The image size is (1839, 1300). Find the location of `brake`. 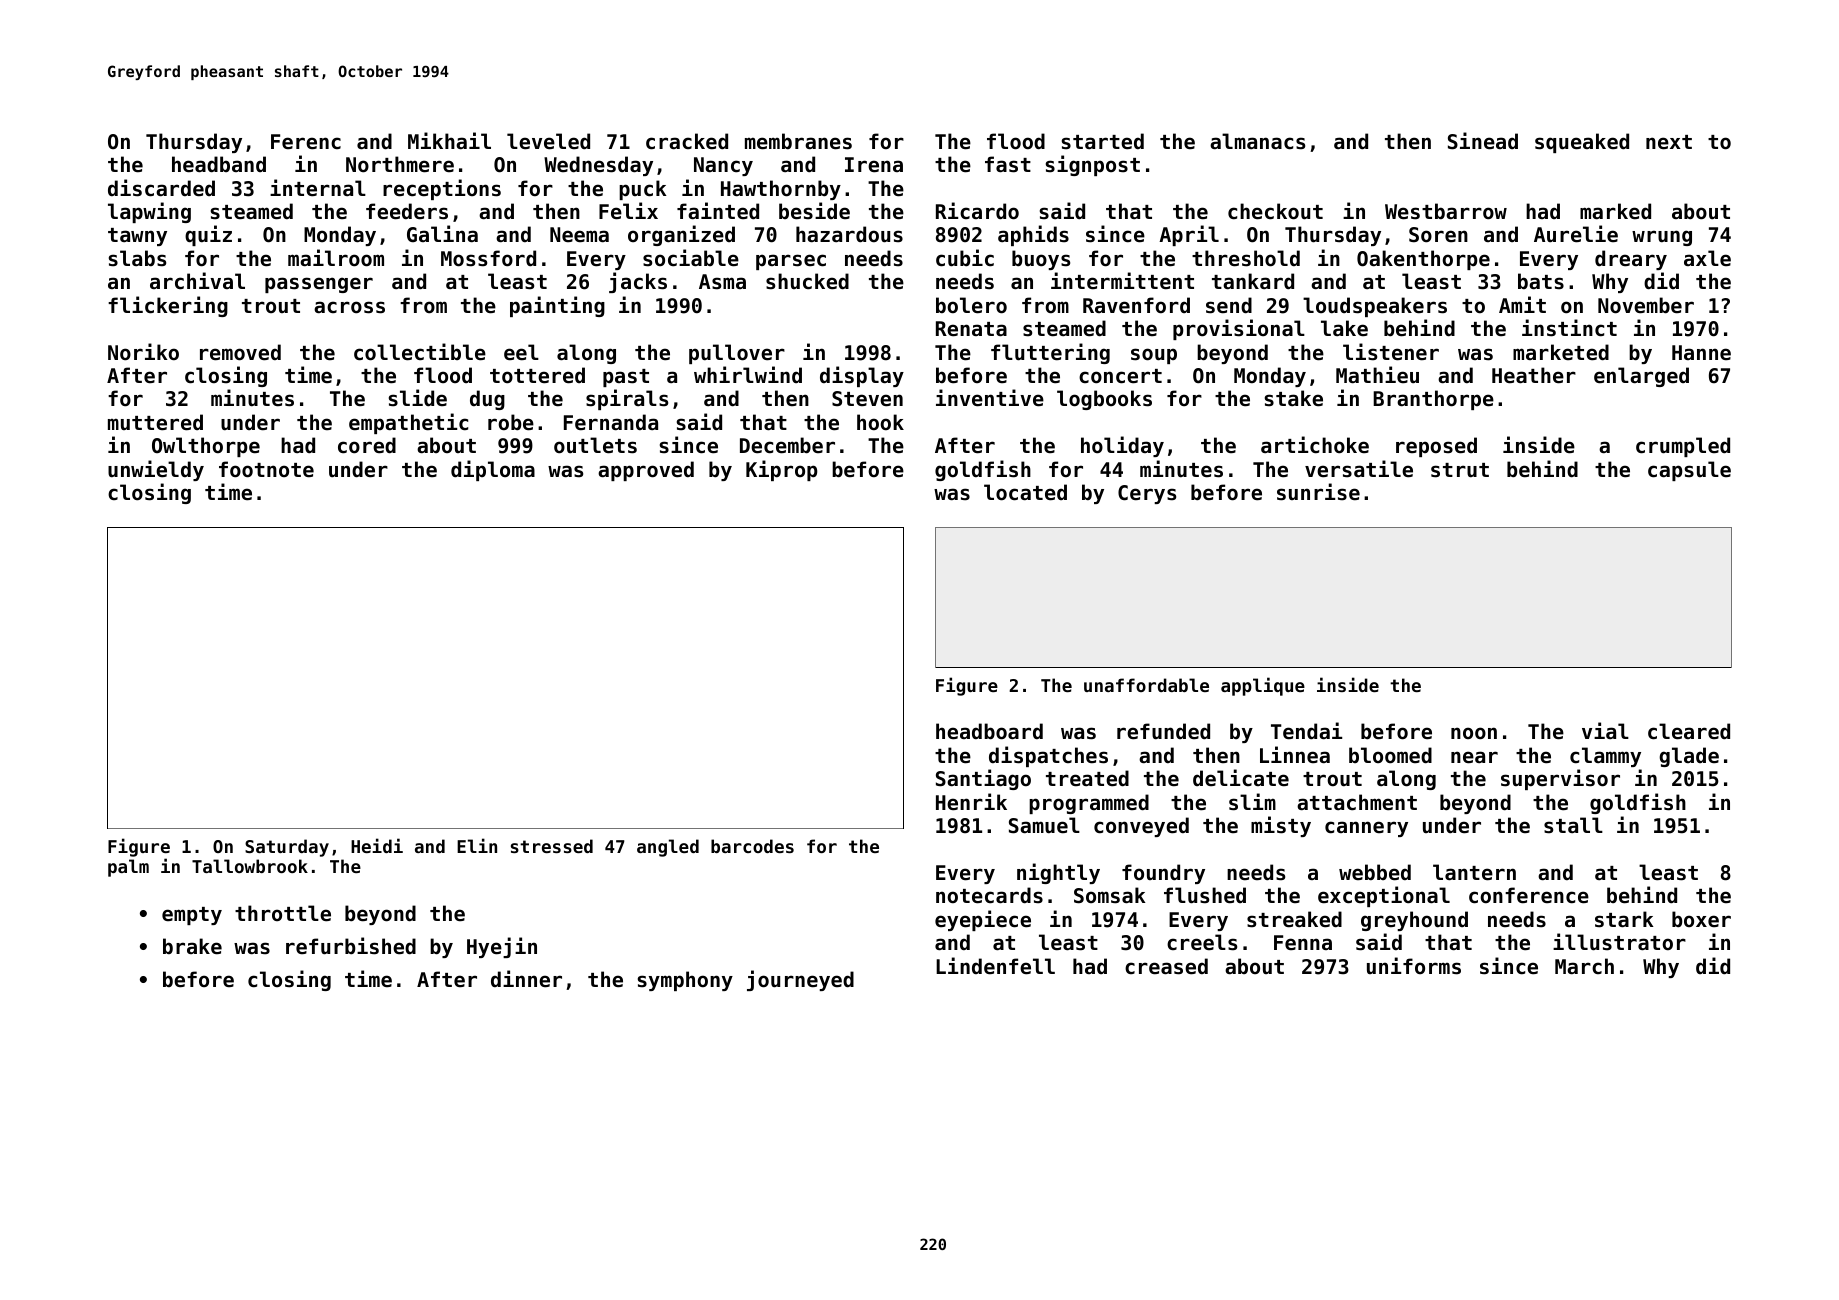

brake is located at coordinates (192, 946).
